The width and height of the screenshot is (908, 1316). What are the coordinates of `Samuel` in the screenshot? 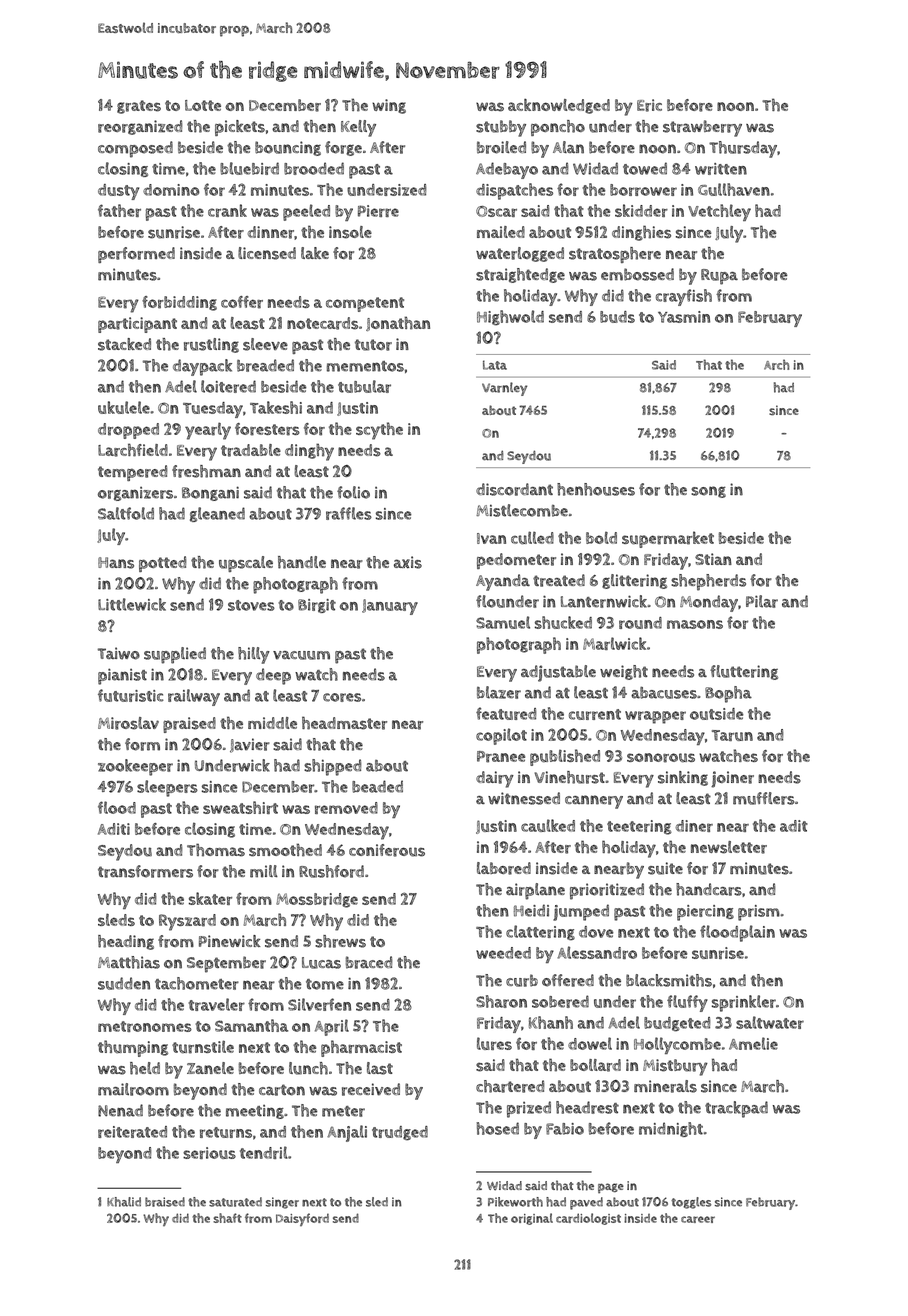 It's located at (503, 622).
